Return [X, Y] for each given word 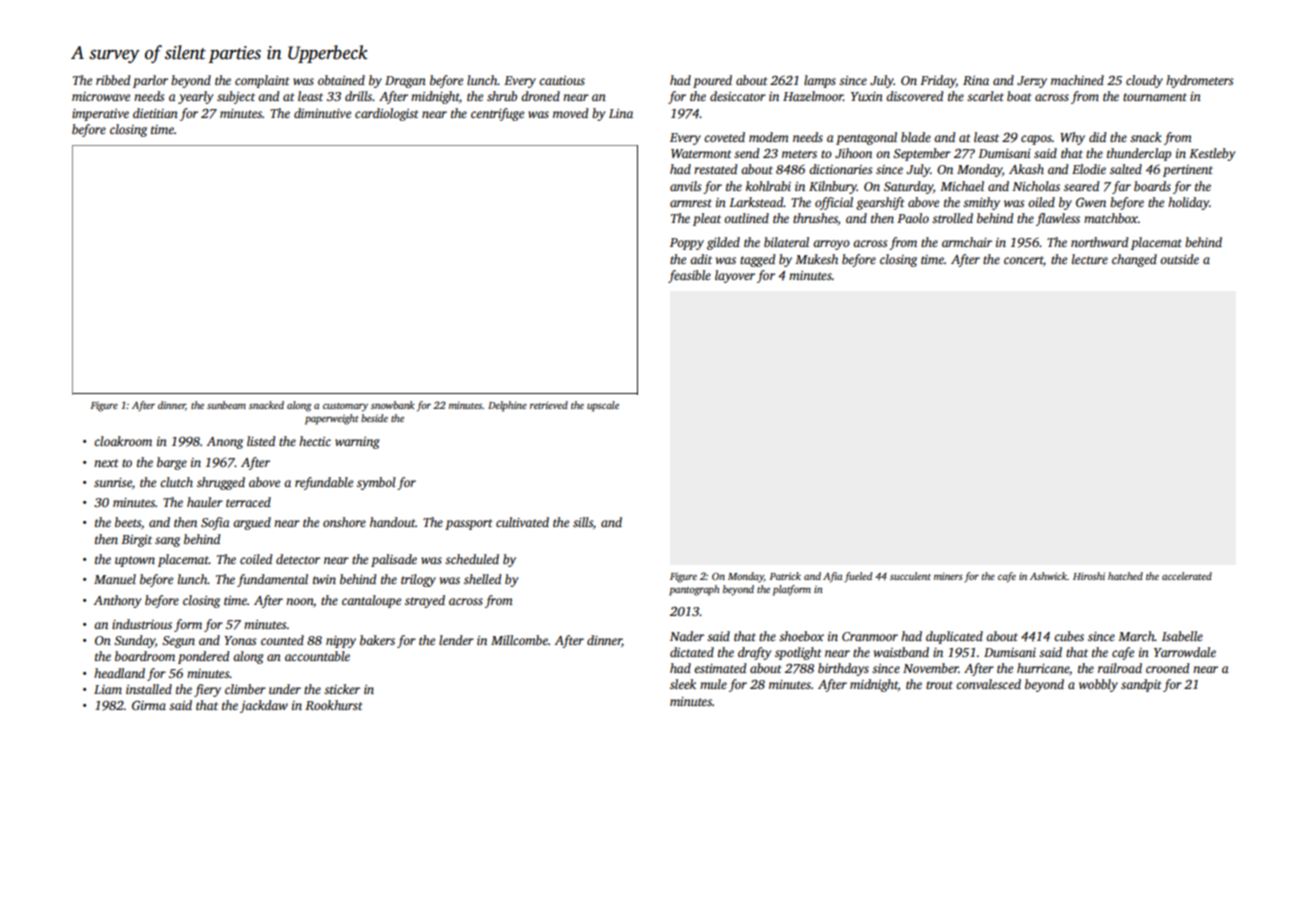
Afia [832, 577]
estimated [720, 668]
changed [1134, 260]
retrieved [549, 405]
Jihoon [853, 153]
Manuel [115, 579]
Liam [108, 689]
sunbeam [226, 405]
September [922, 154]
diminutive [322, 113]
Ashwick [1048, 576]
